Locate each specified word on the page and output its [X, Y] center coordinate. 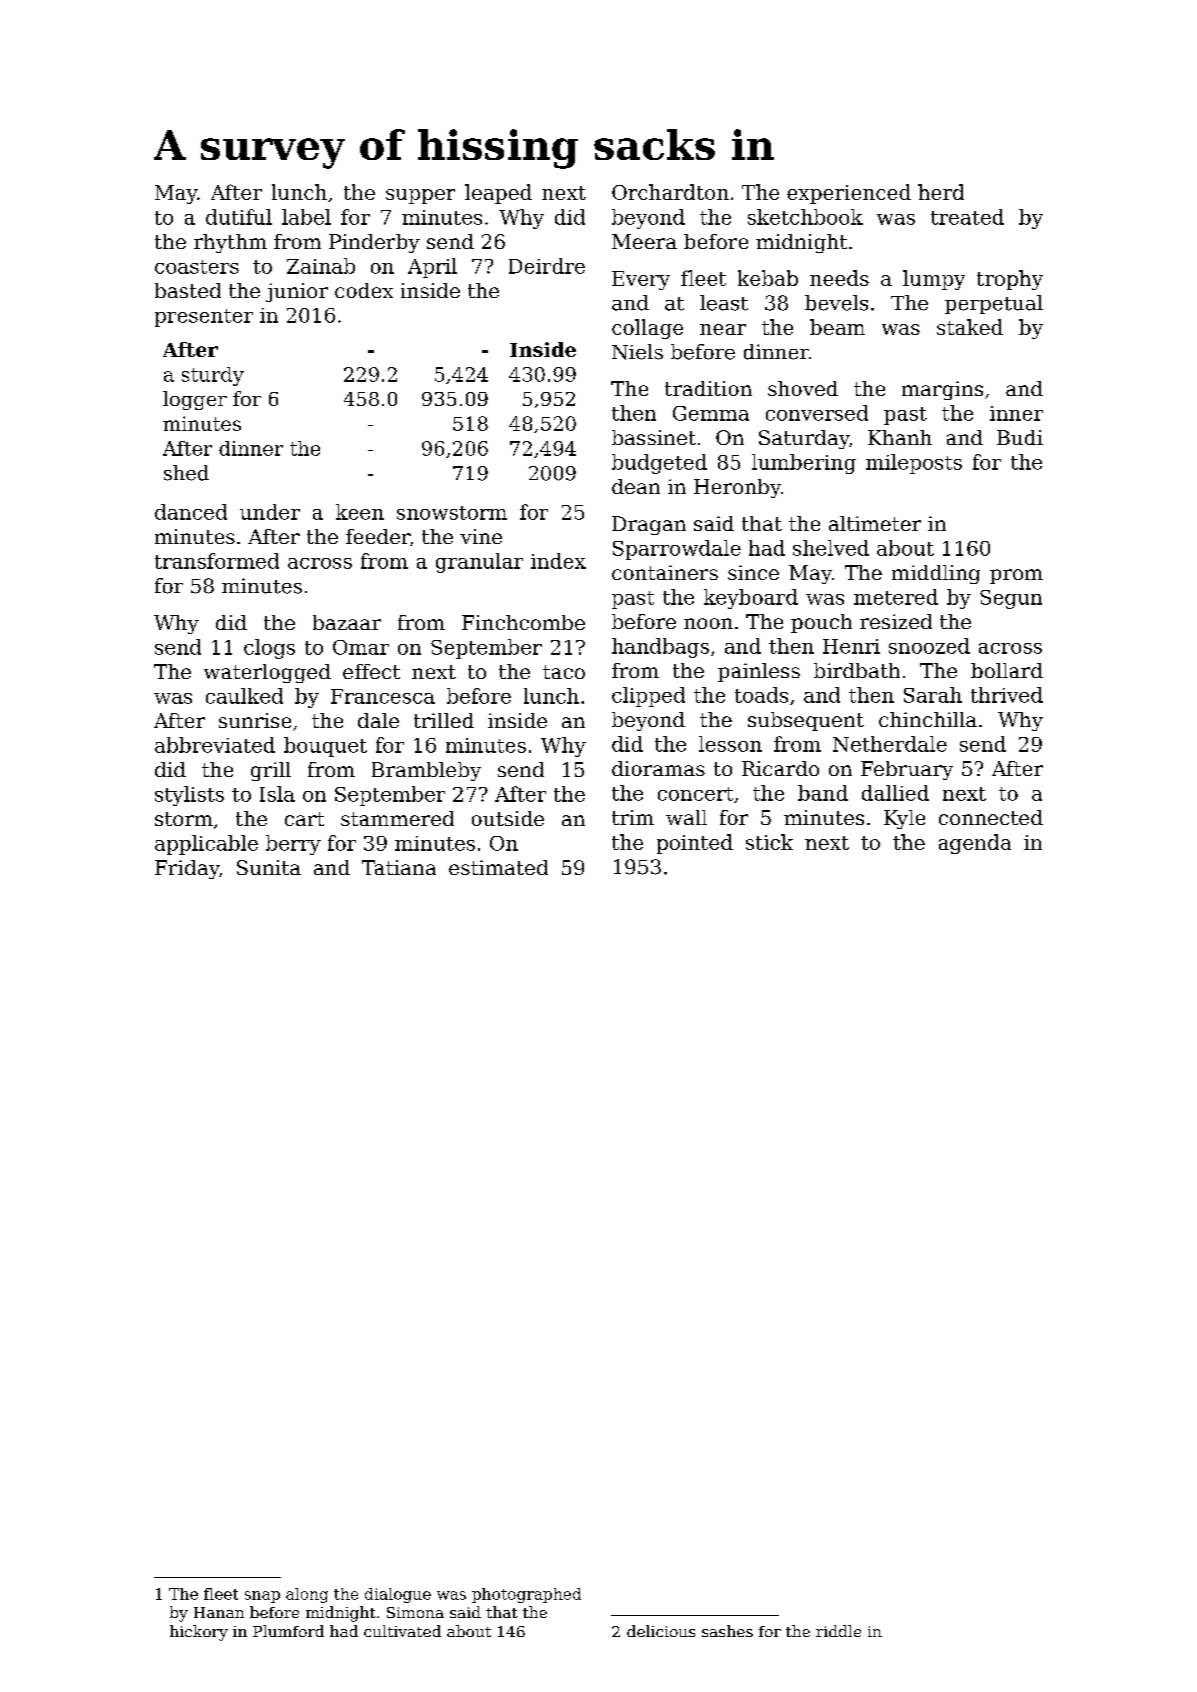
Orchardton [670, 192]
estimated [498, 867]
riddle [838, 1631]
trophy [1010, 280]
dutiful [239, 217]
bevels [836, 303]
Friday [187, 869]
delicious [661, 1631]
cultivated [402, 1631]
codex [364, 290]
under [270, 512]
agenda [975, 844]
